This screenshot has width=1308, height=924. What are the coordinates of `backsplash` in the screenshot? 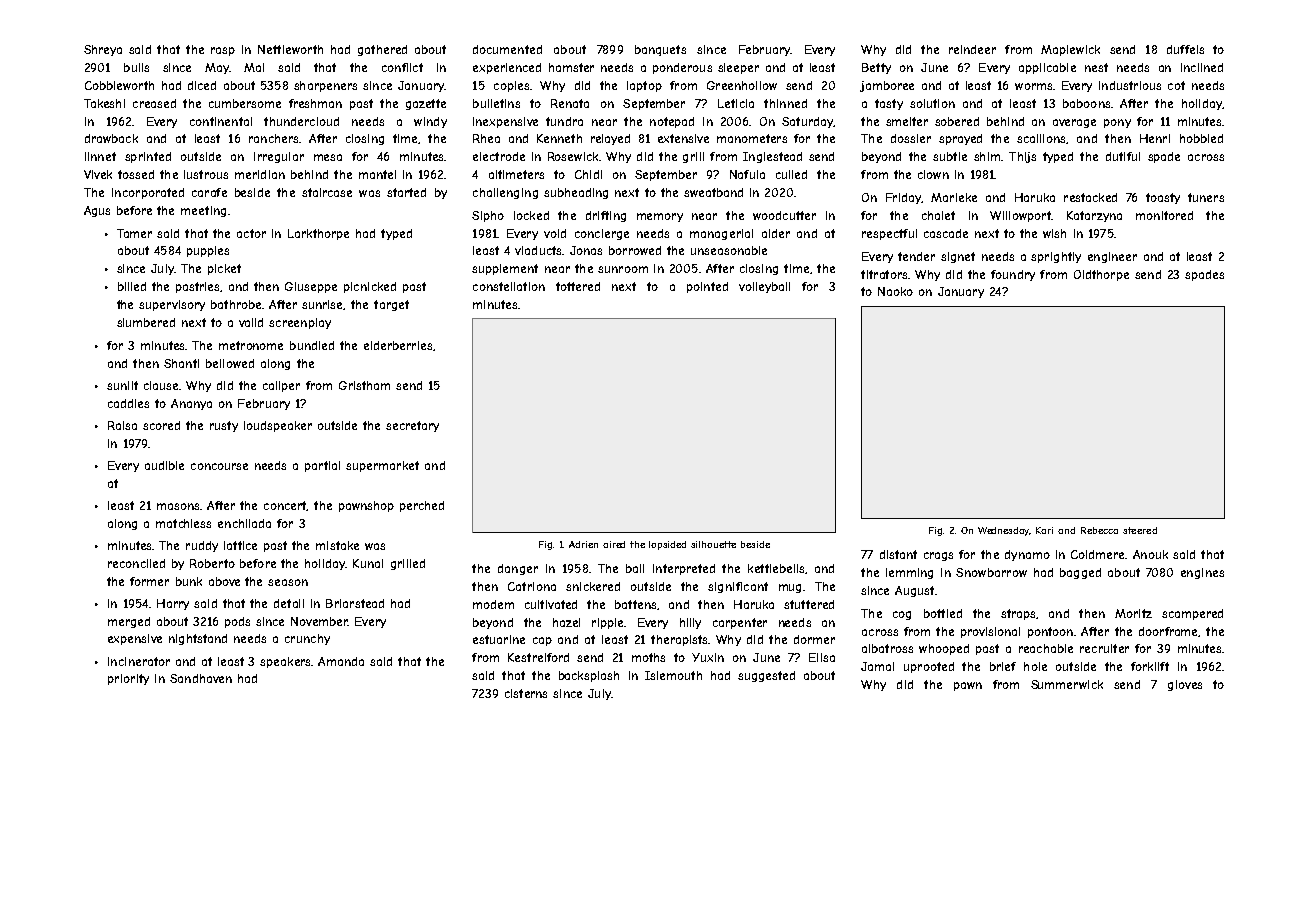 It's located at (589, 676).
